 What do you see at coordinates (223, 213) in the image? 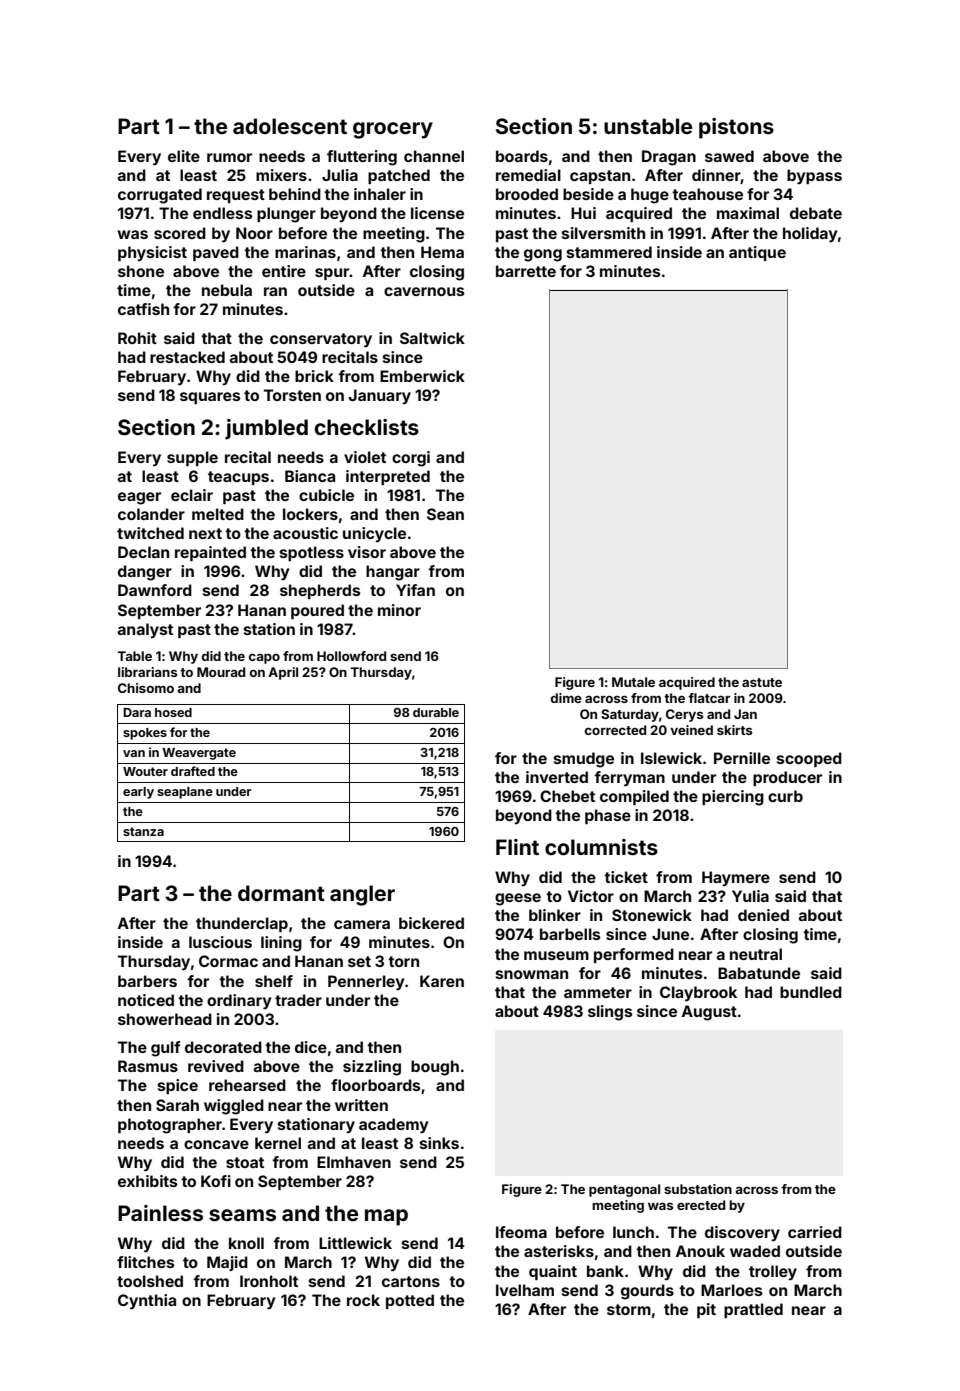
I see `endless` at bounding box center [223, 213].
